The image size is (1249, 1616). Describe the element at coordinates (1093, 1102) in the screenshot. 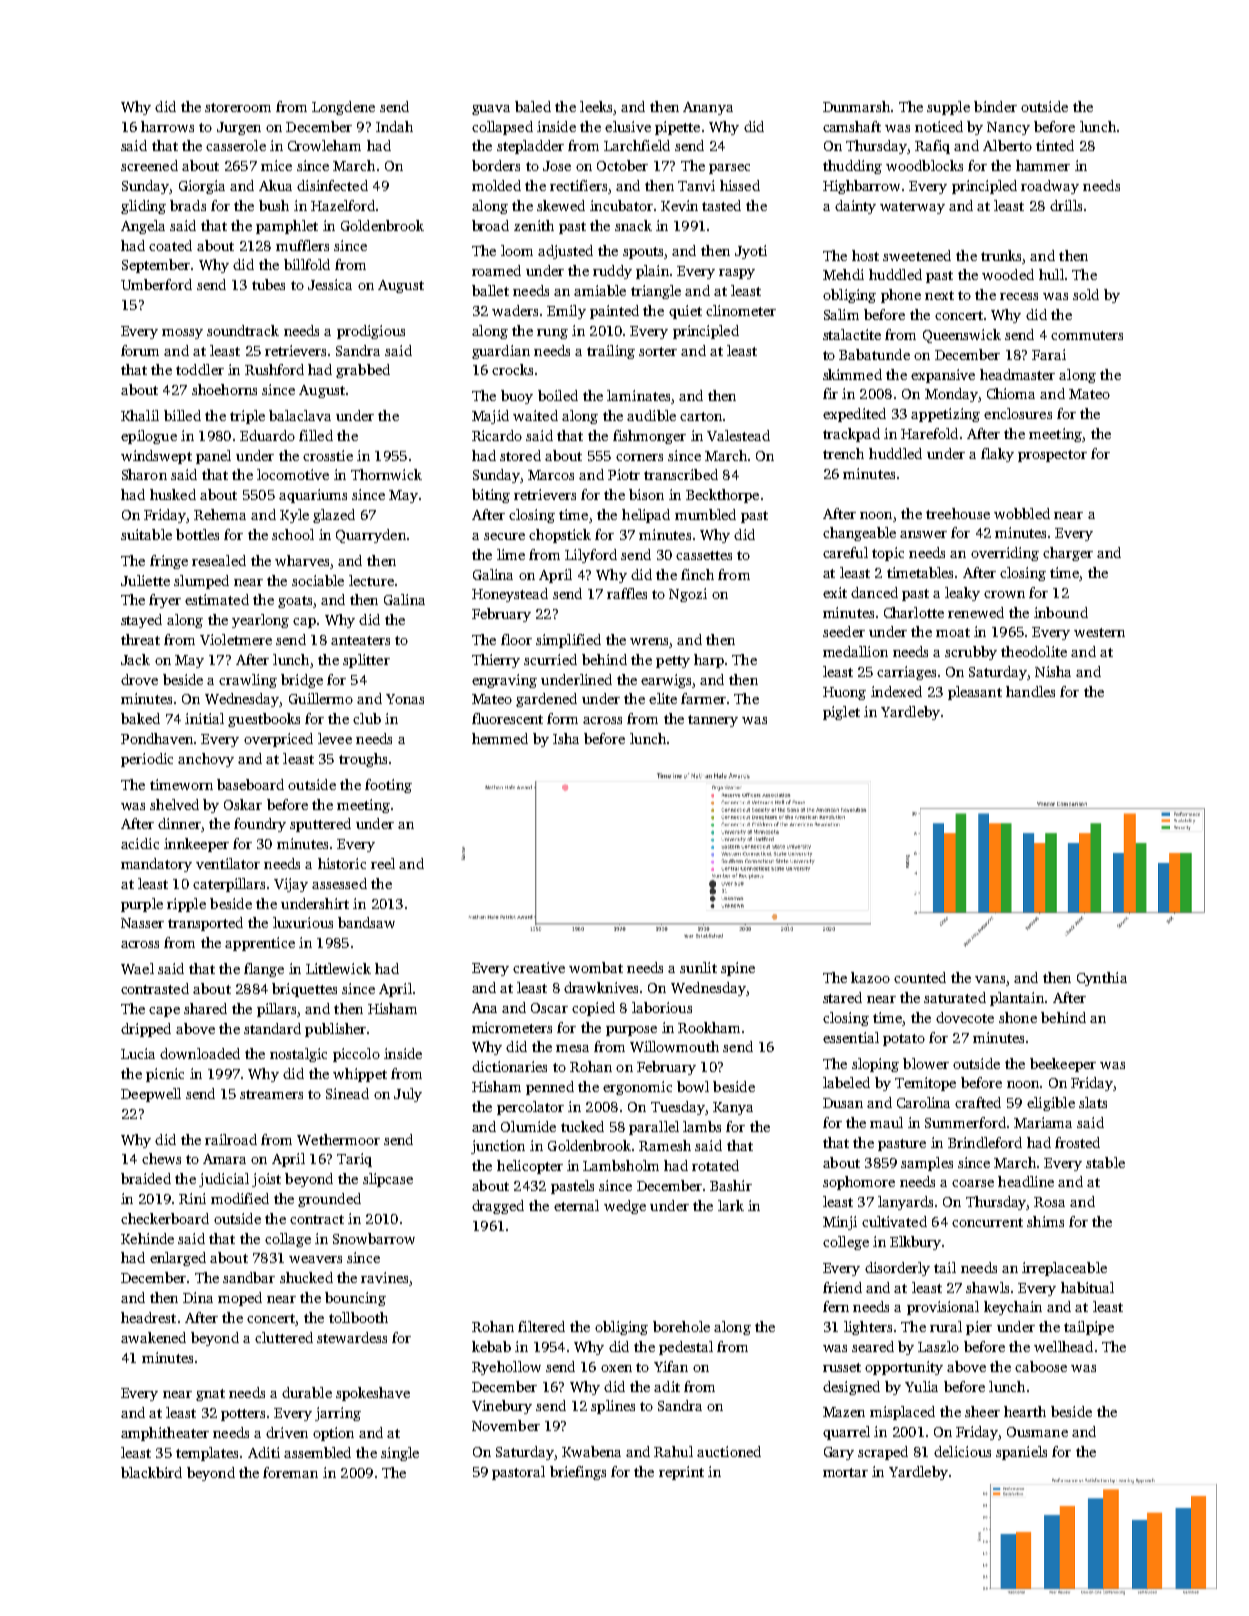

I see `slats` at that location.
